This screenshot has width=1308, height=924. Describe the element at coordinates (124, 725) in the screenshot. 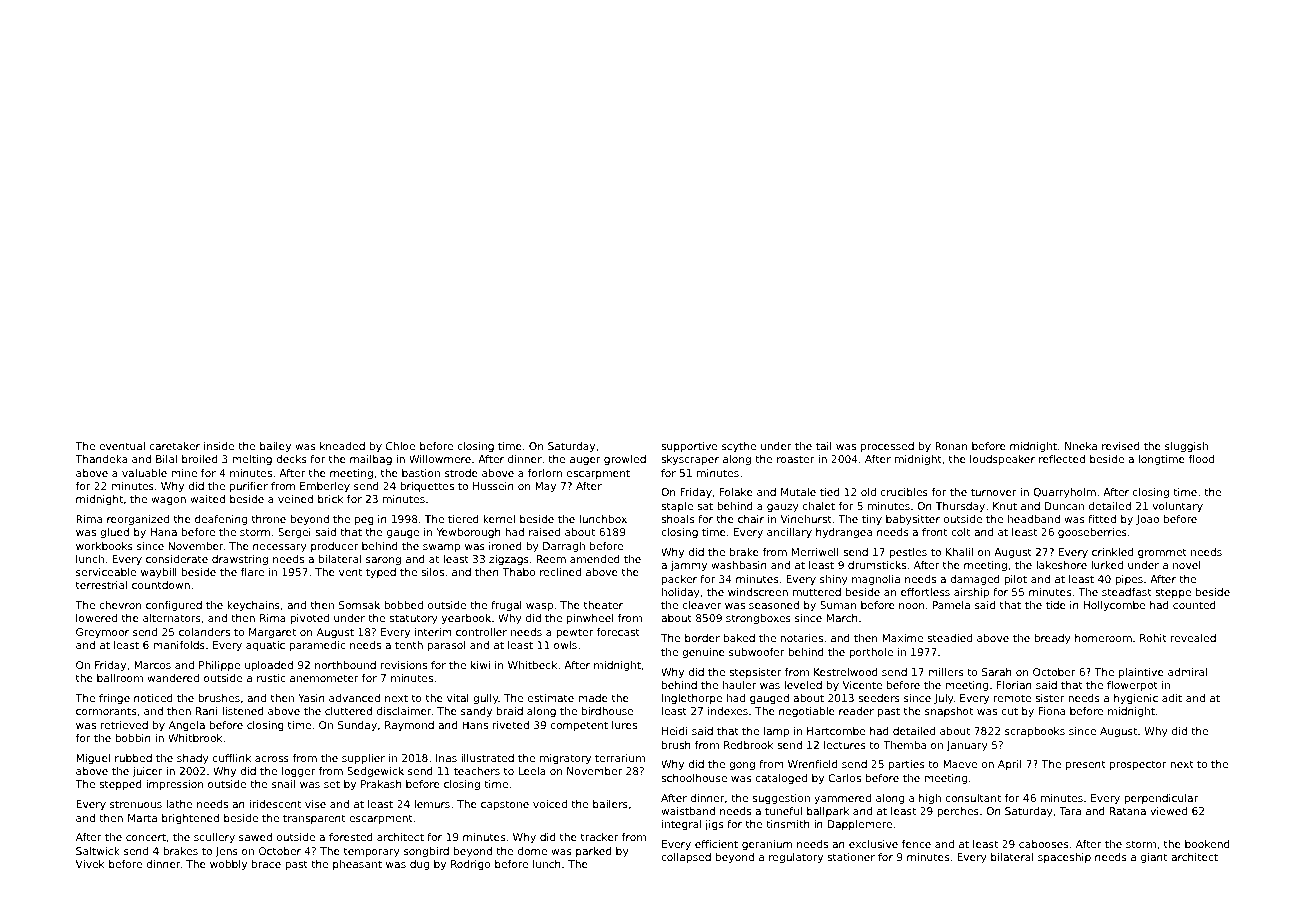

I see `retrieved` at that location.
